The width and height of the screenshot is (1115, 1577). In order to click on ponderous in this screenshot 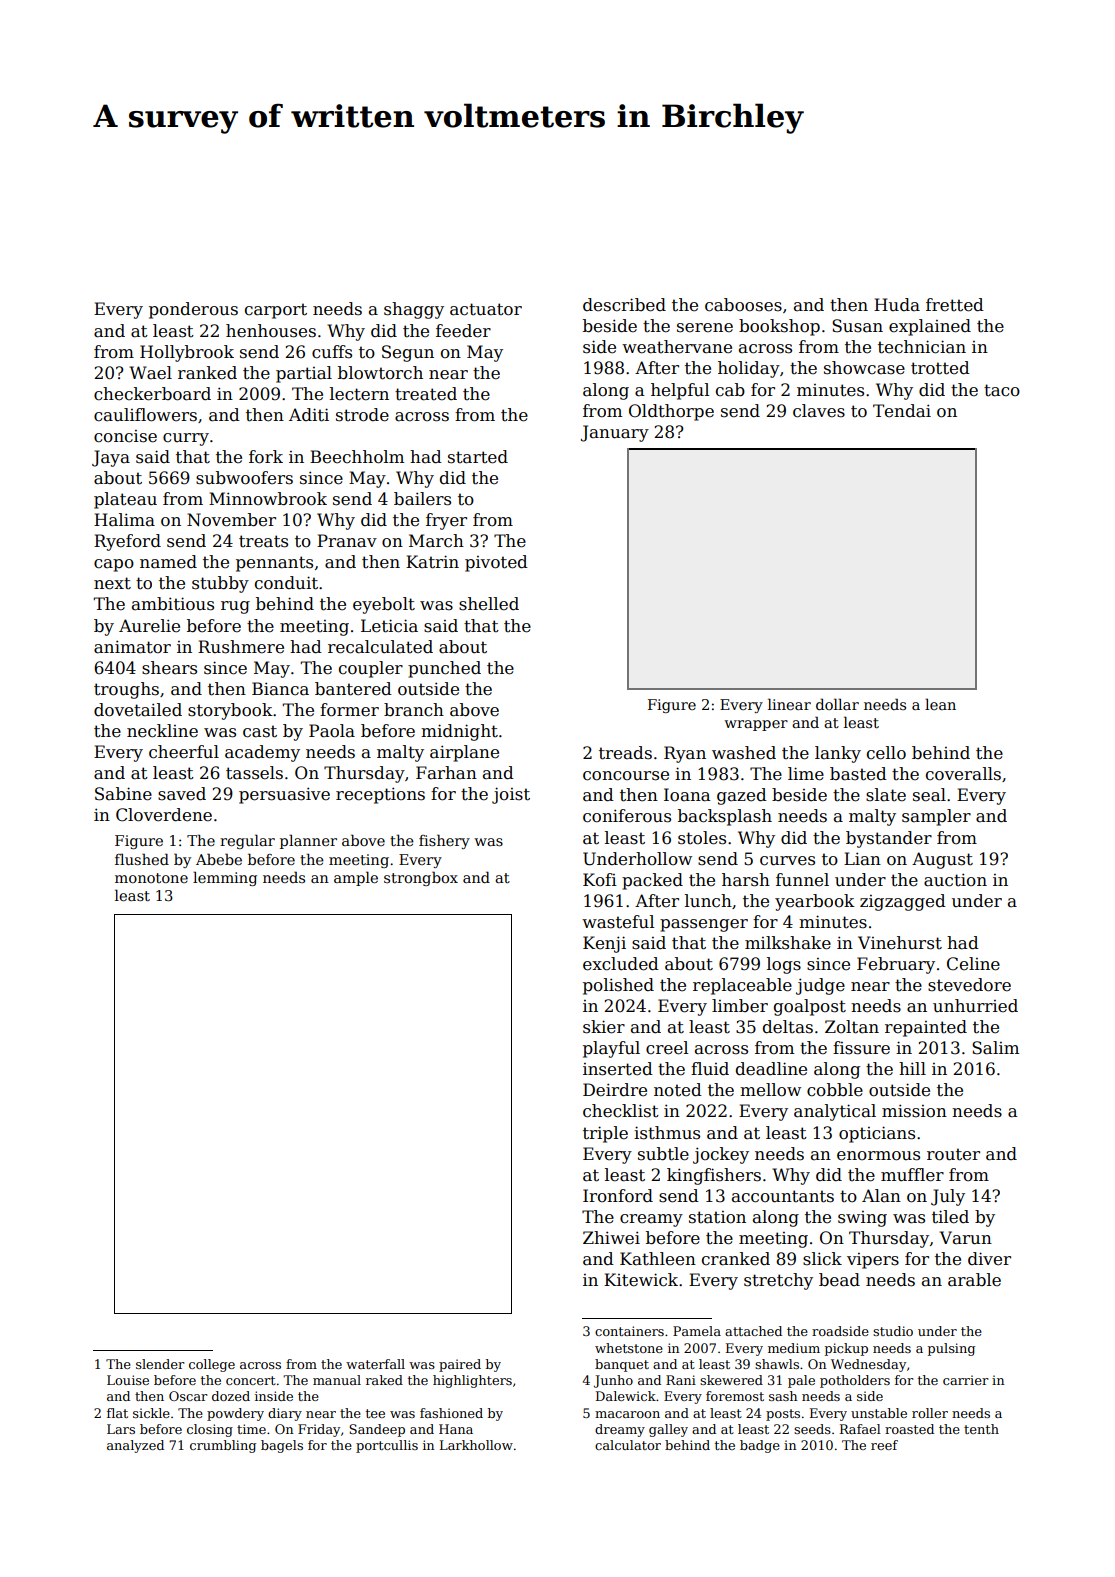, I will do `click(193, 310)`.
